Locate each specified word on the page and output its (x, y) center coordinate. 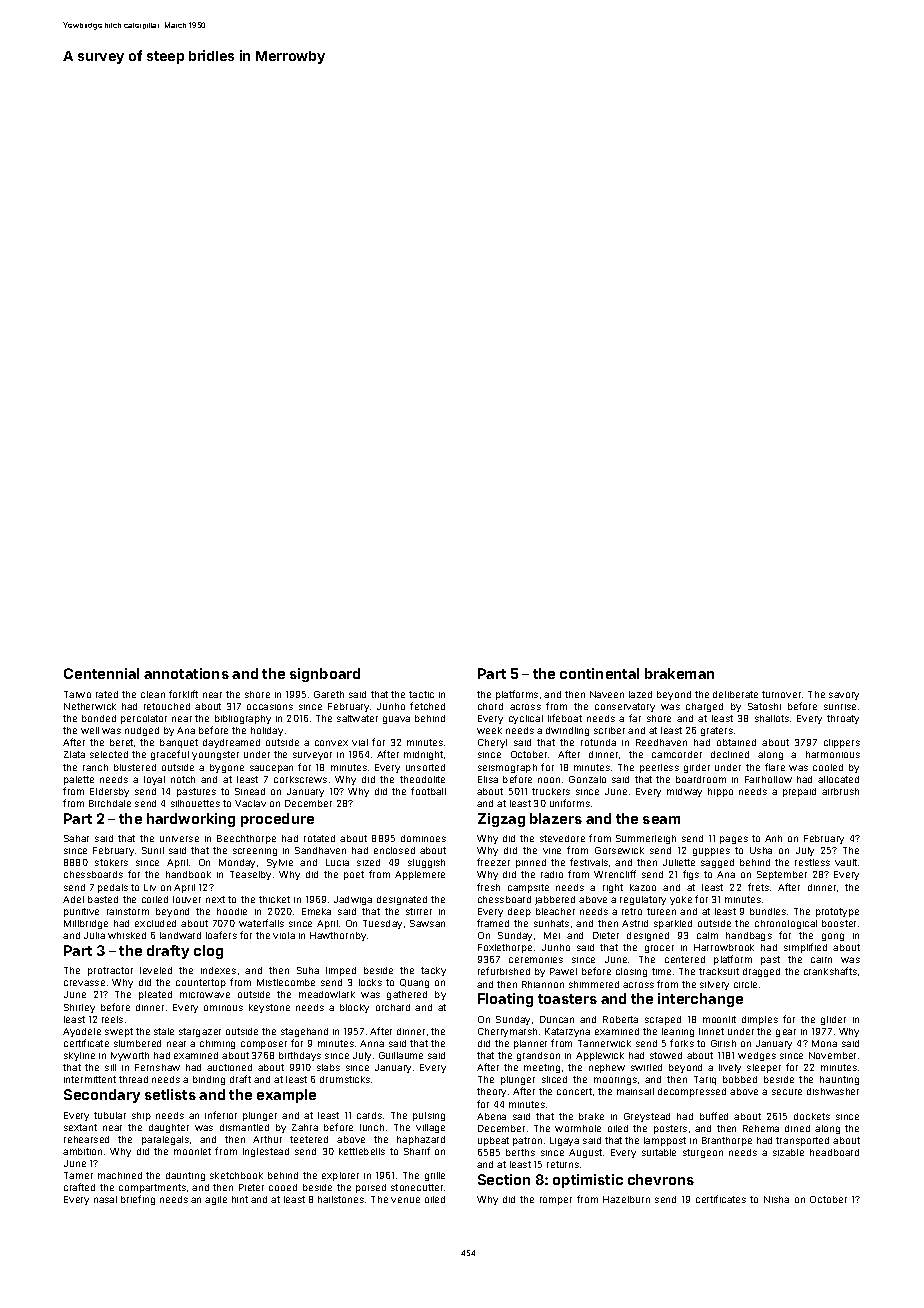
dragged (761, 972)
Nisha (776, 1199)
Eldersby (109, 792)
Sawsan (427, 923)
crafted (79, 1187)
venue (405, 1200)
